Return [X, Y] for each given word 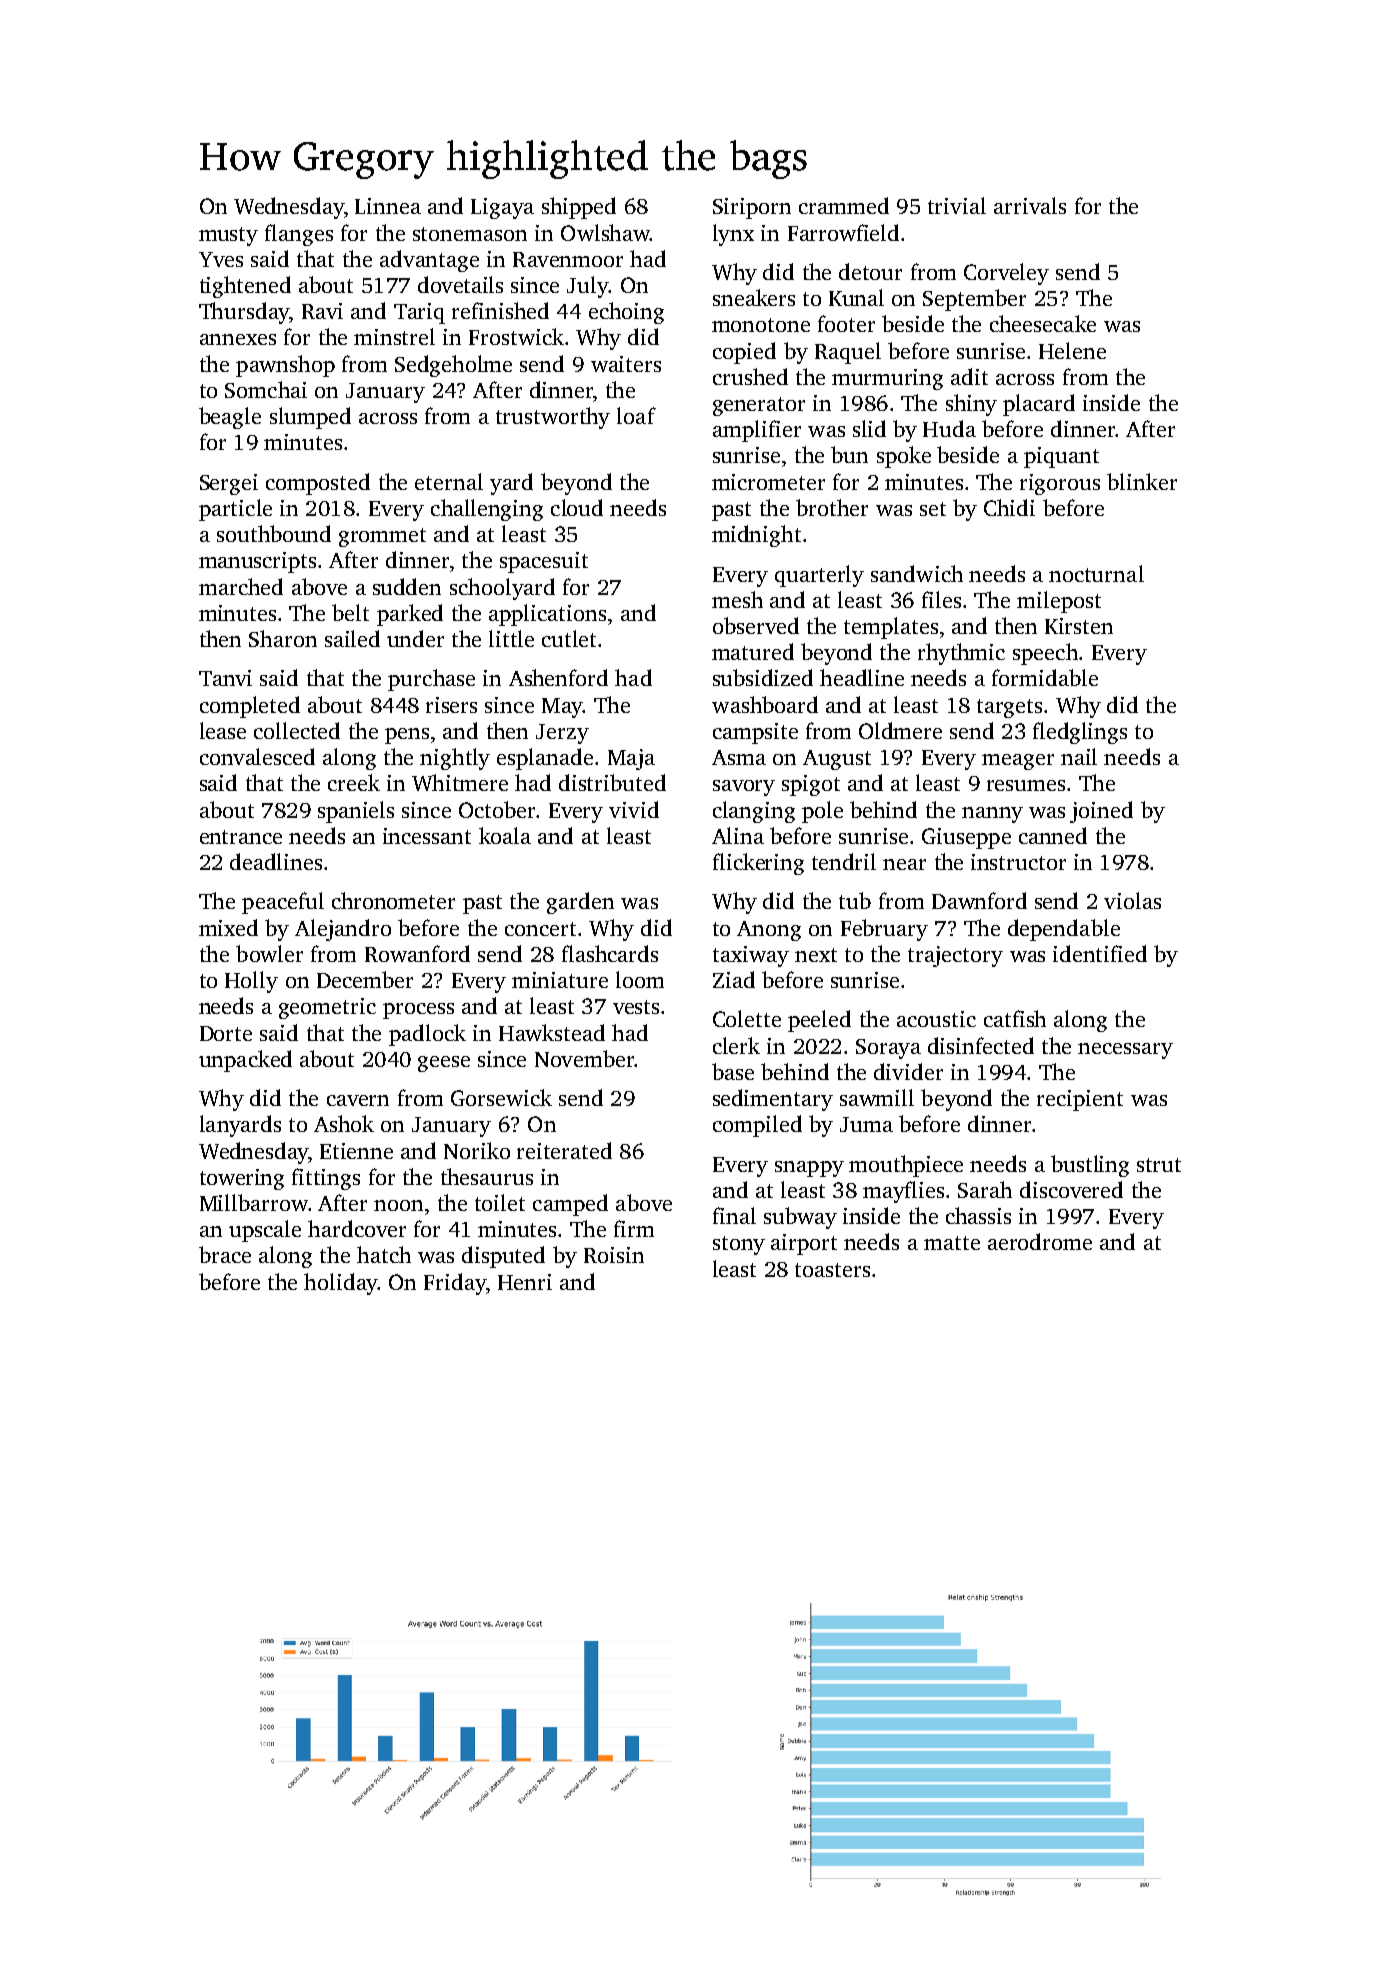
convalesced [257, 756]
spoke [904, 457]
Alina [738, 835]
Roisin [614, 1255]
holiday [341, 1284]
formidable [1045, 677]
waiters [626, 364]
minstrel [394, 336]
